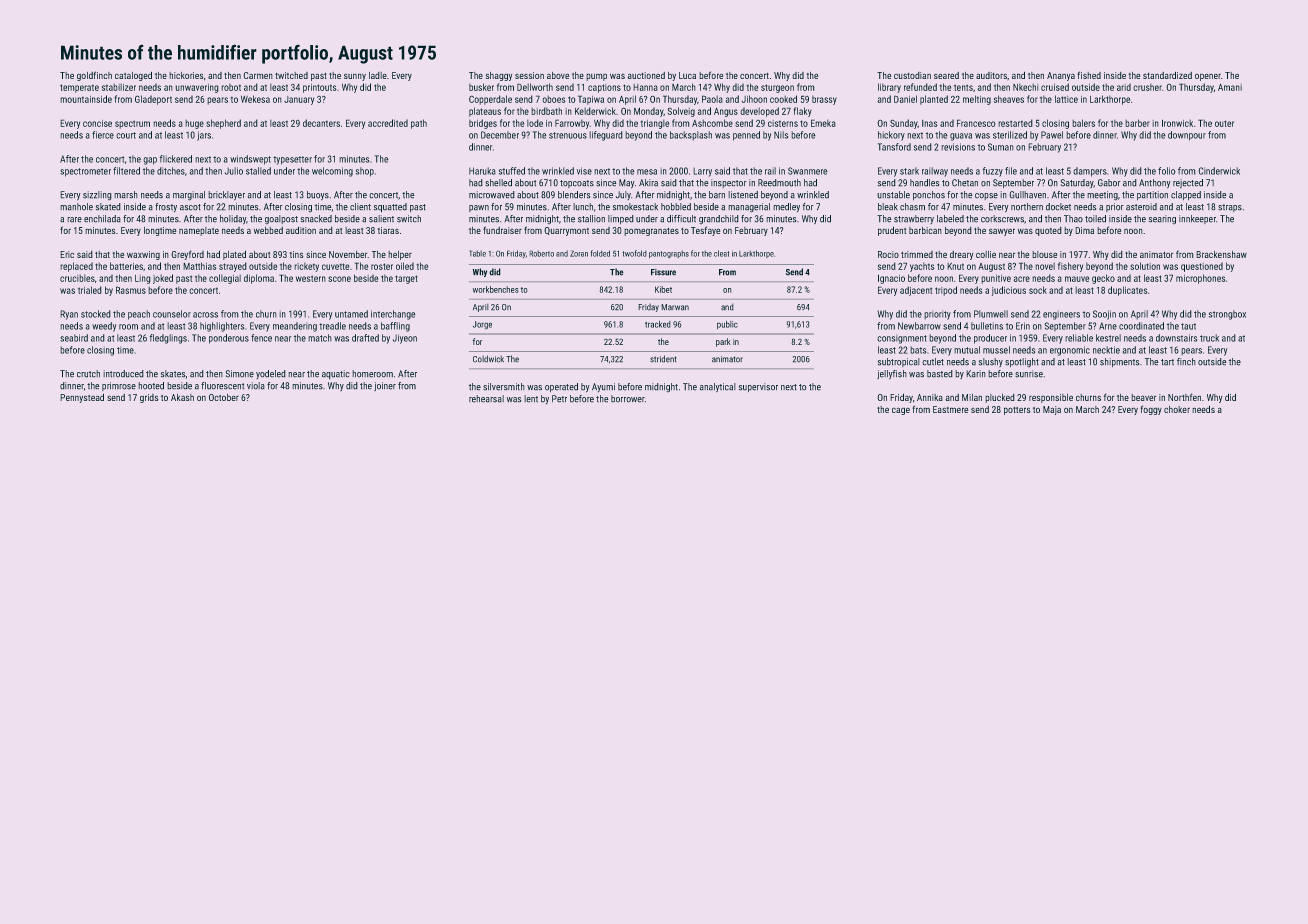  What do you see at coordinates (250, 160) in the screenshot?
I see `windswept` at bounding box center [250, 160].
